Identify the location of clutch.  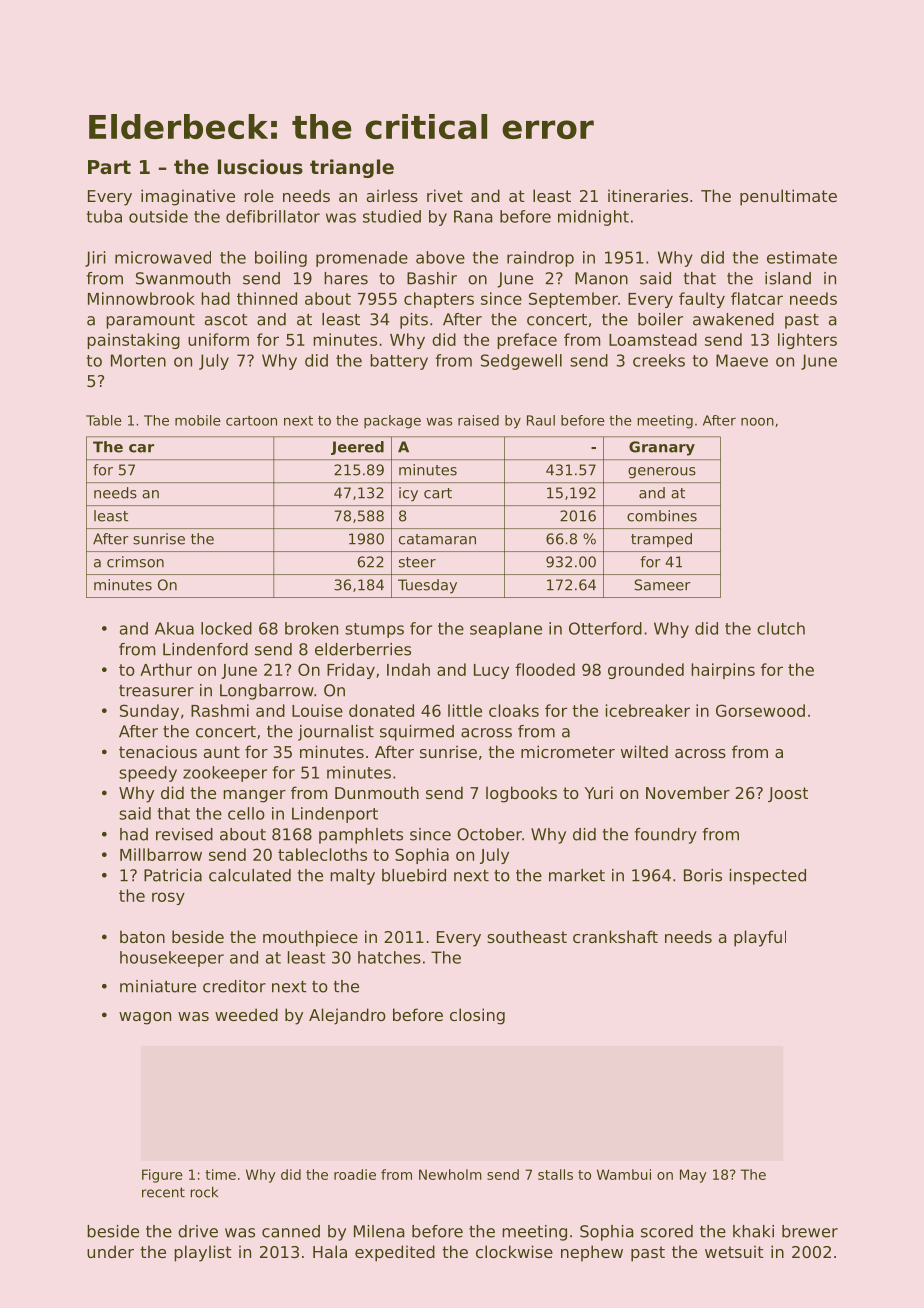
(781, 628).
